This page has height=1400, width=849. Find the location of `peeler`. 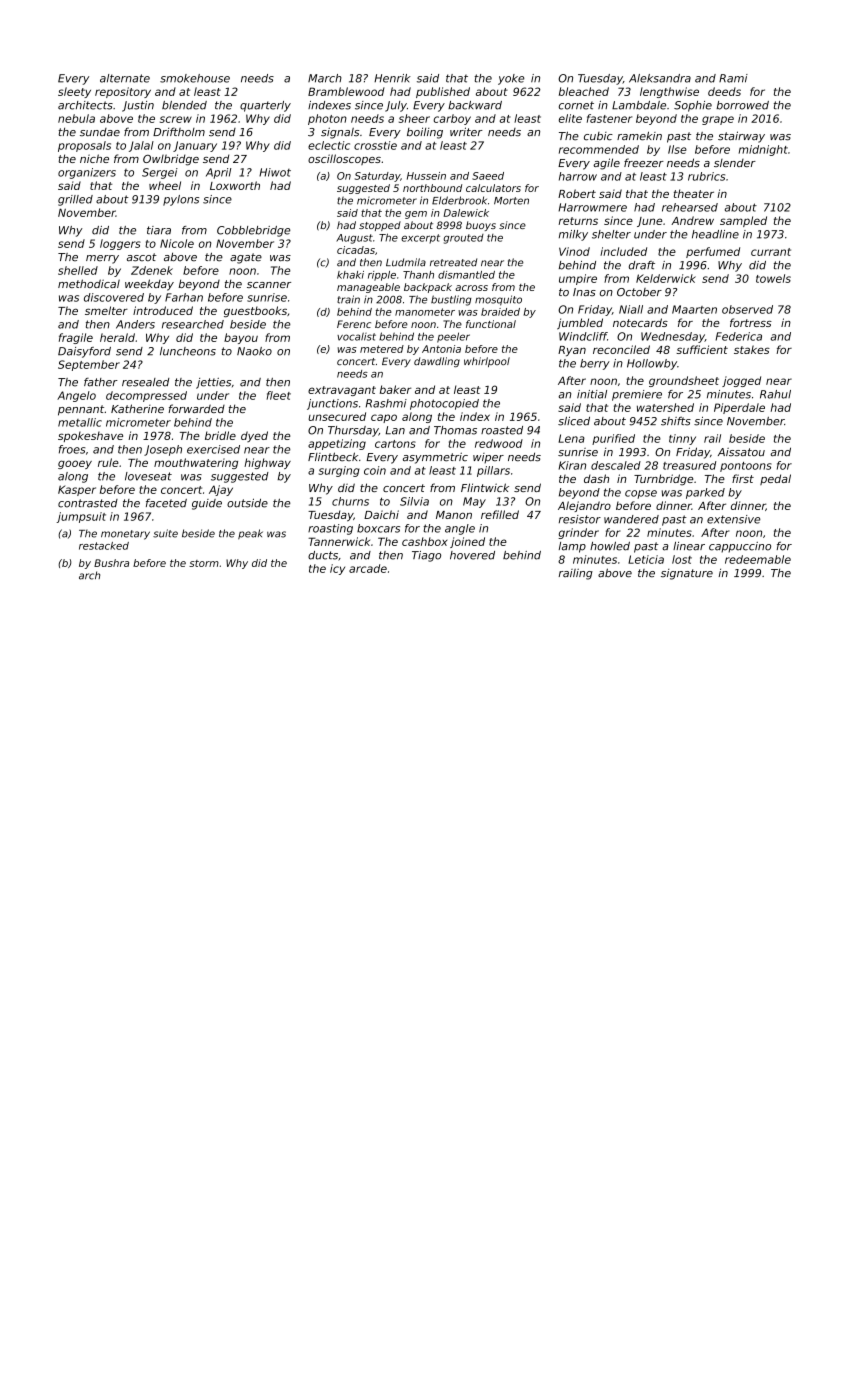

peeler is located at coordinates (453, 337).
